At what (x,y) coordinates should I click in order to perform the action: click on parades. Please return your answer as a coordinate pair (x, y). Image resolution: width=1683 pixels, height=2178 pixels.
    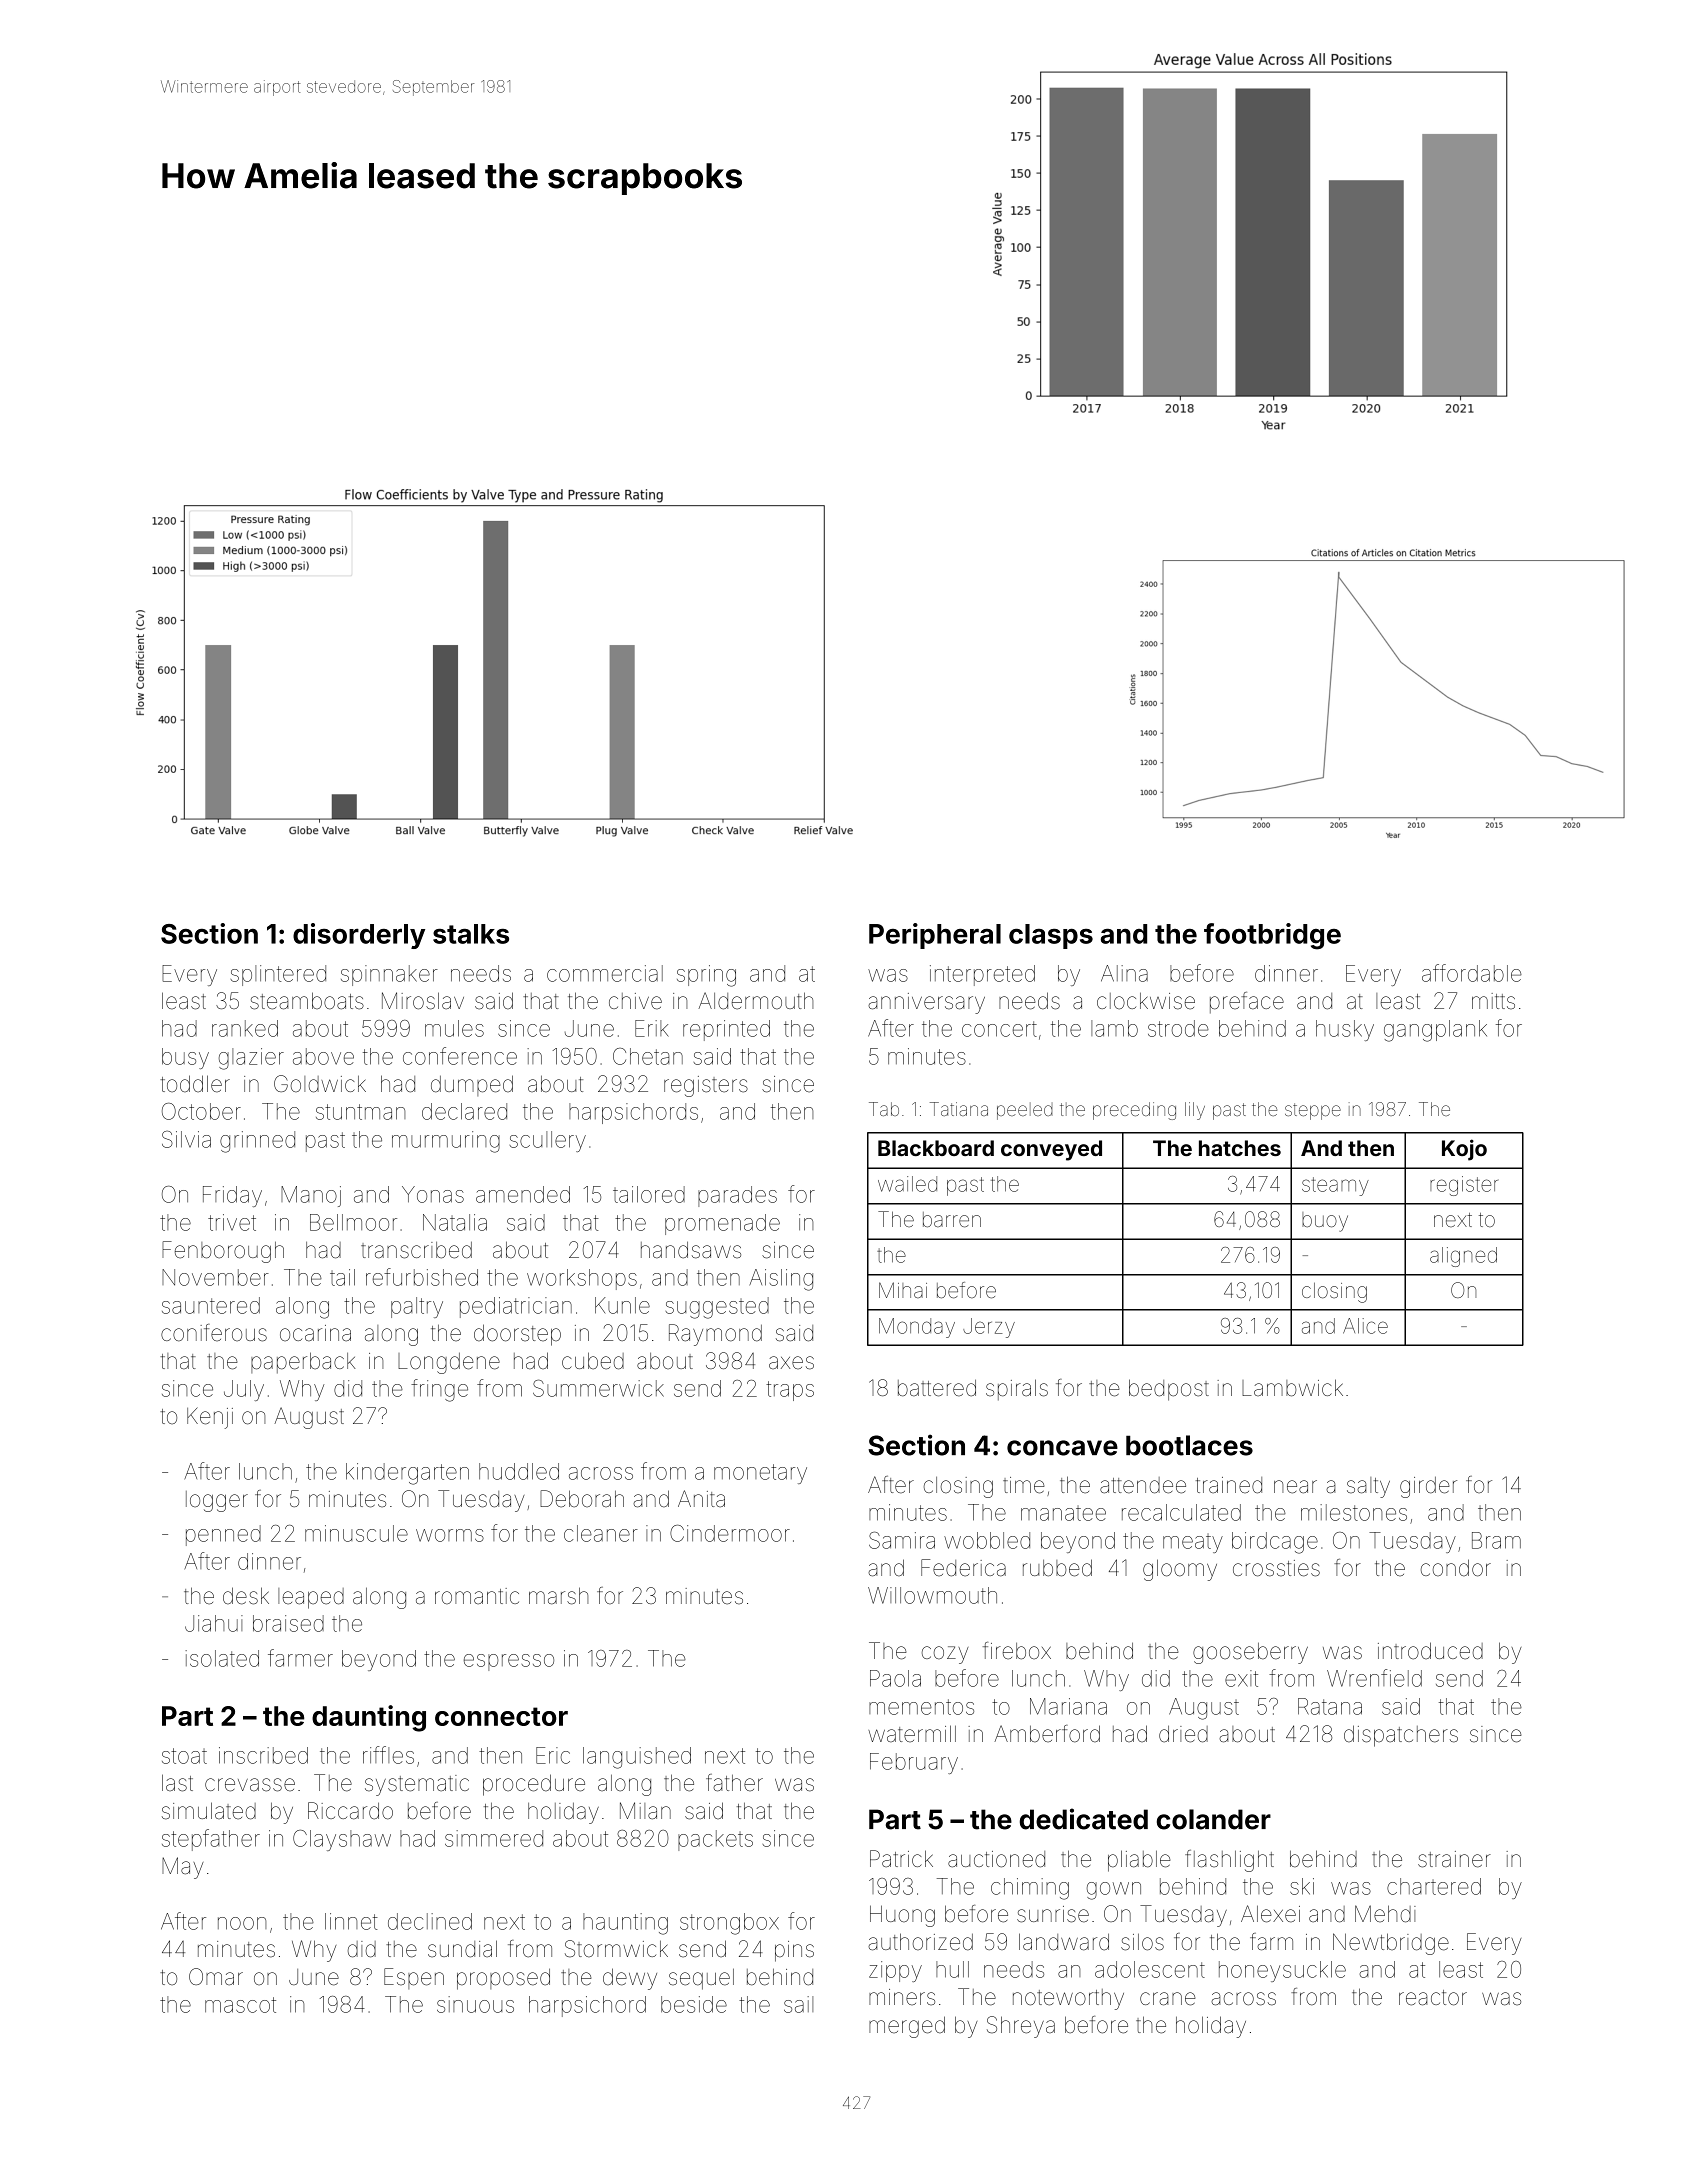
    Looking at the image, I should click on (737, 1196).
